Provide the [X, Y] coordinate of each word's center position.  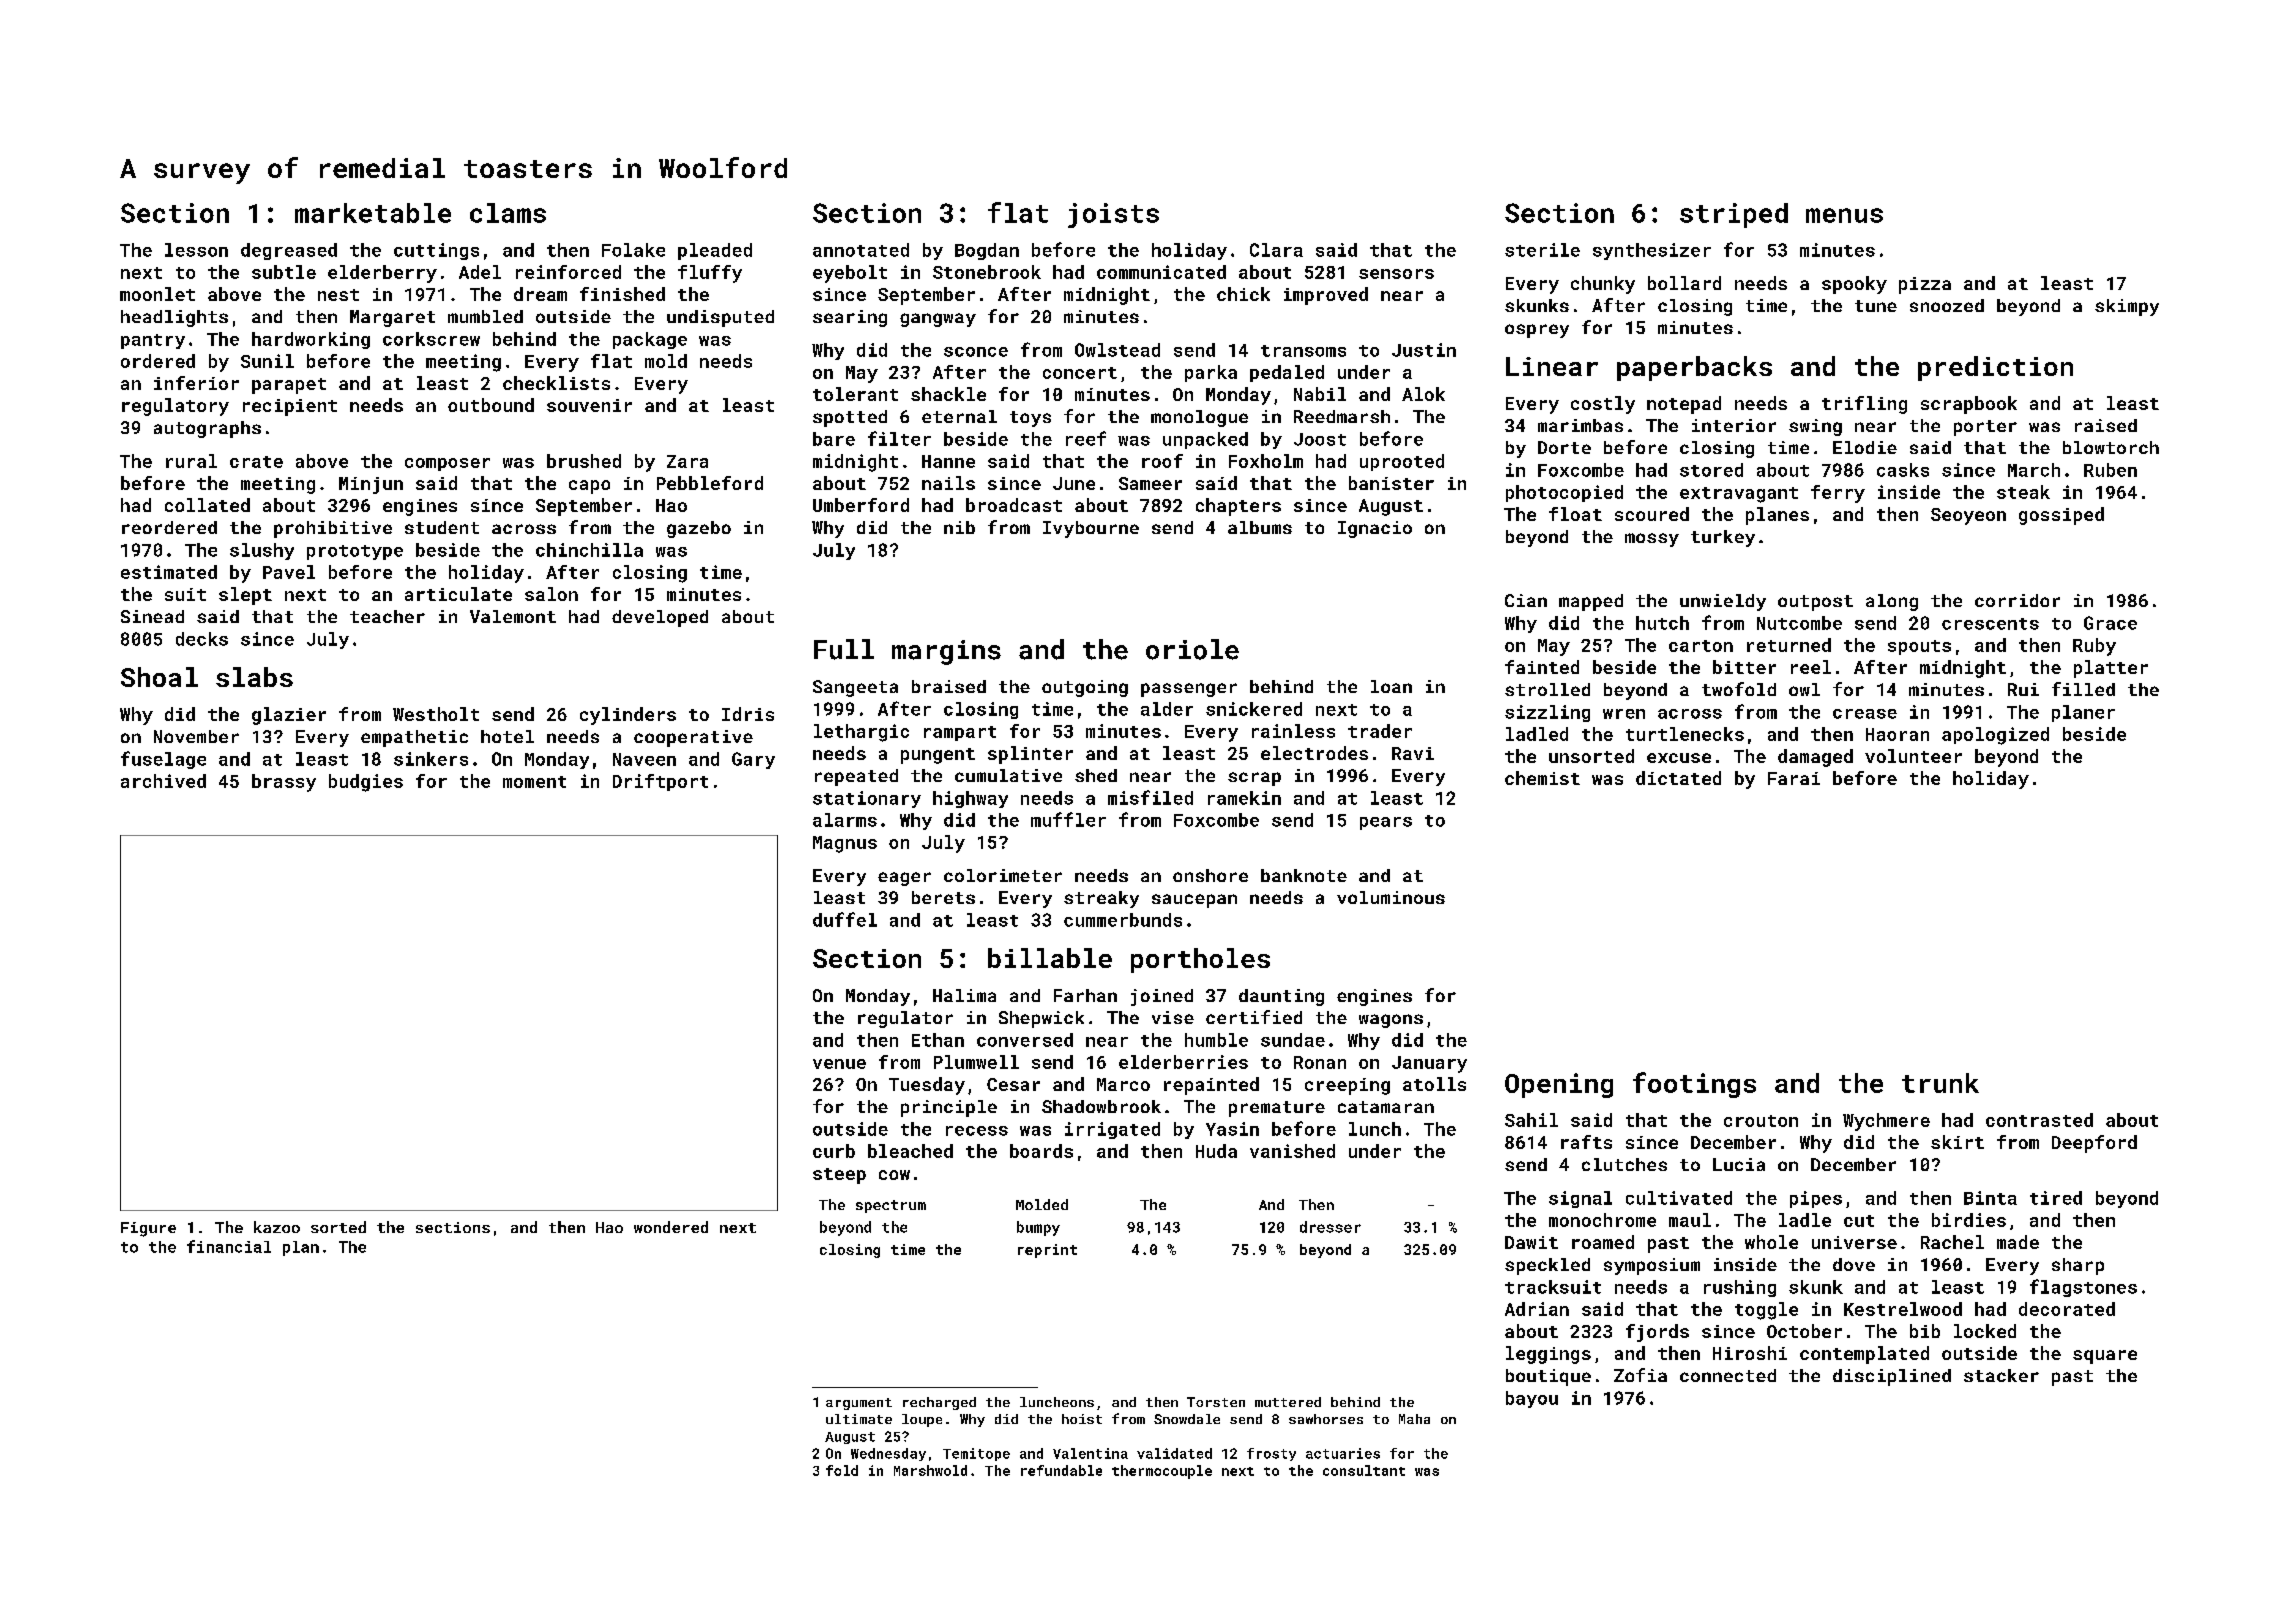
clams [508, 213]
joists [1113, 215]
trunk [1940, 1083]
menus [1844, 215]
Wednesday [888, 1454]
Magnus [845, 844]
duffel [845, 919]
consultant [1364, 1470]
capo [589, 487]
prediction [1995, 368]
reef [1086, 438]
